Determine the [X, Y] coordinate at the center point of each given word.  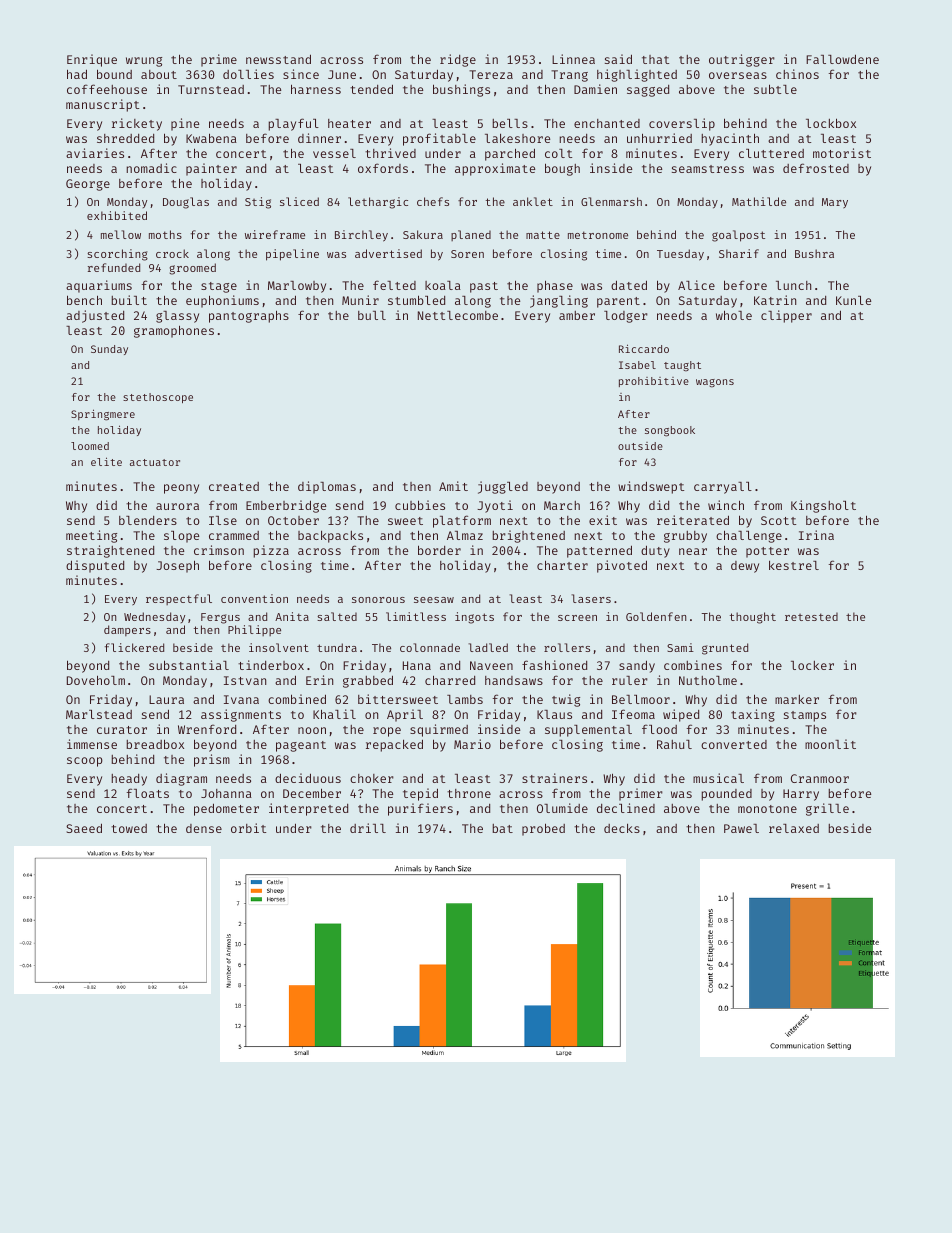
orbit [248, 828]
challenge [749, 536]
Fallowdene [842, 59]
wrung [144, 62]
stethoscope [158, 398]
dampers [127, 630]
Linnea [573, 59]
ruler [630, 680]
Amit [453, 486]
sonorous [378, 600]
